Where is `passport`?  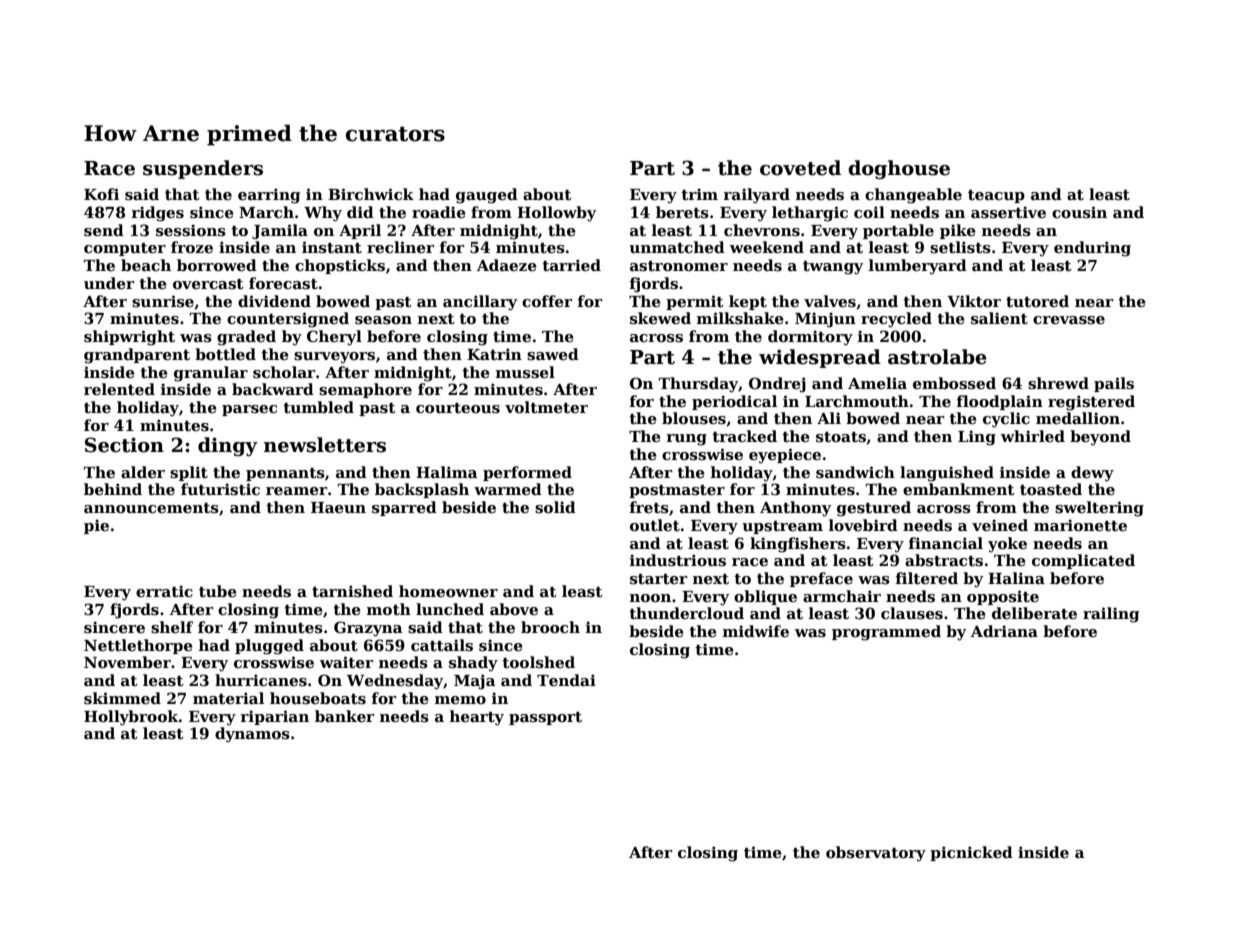
passport is located at coordinates (545, 718).
